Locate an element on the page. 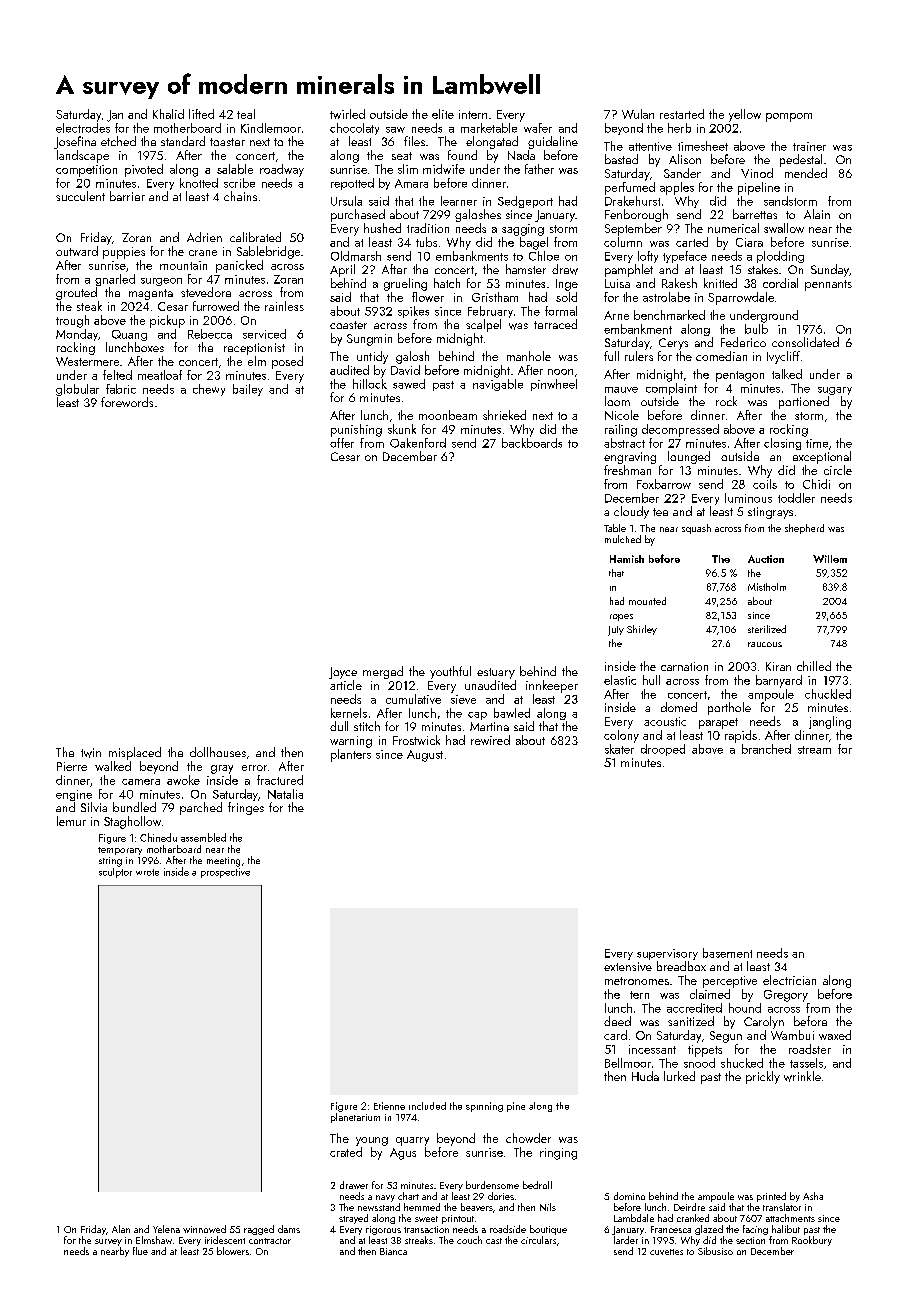  forewords is located at coordinates (127, 402).
